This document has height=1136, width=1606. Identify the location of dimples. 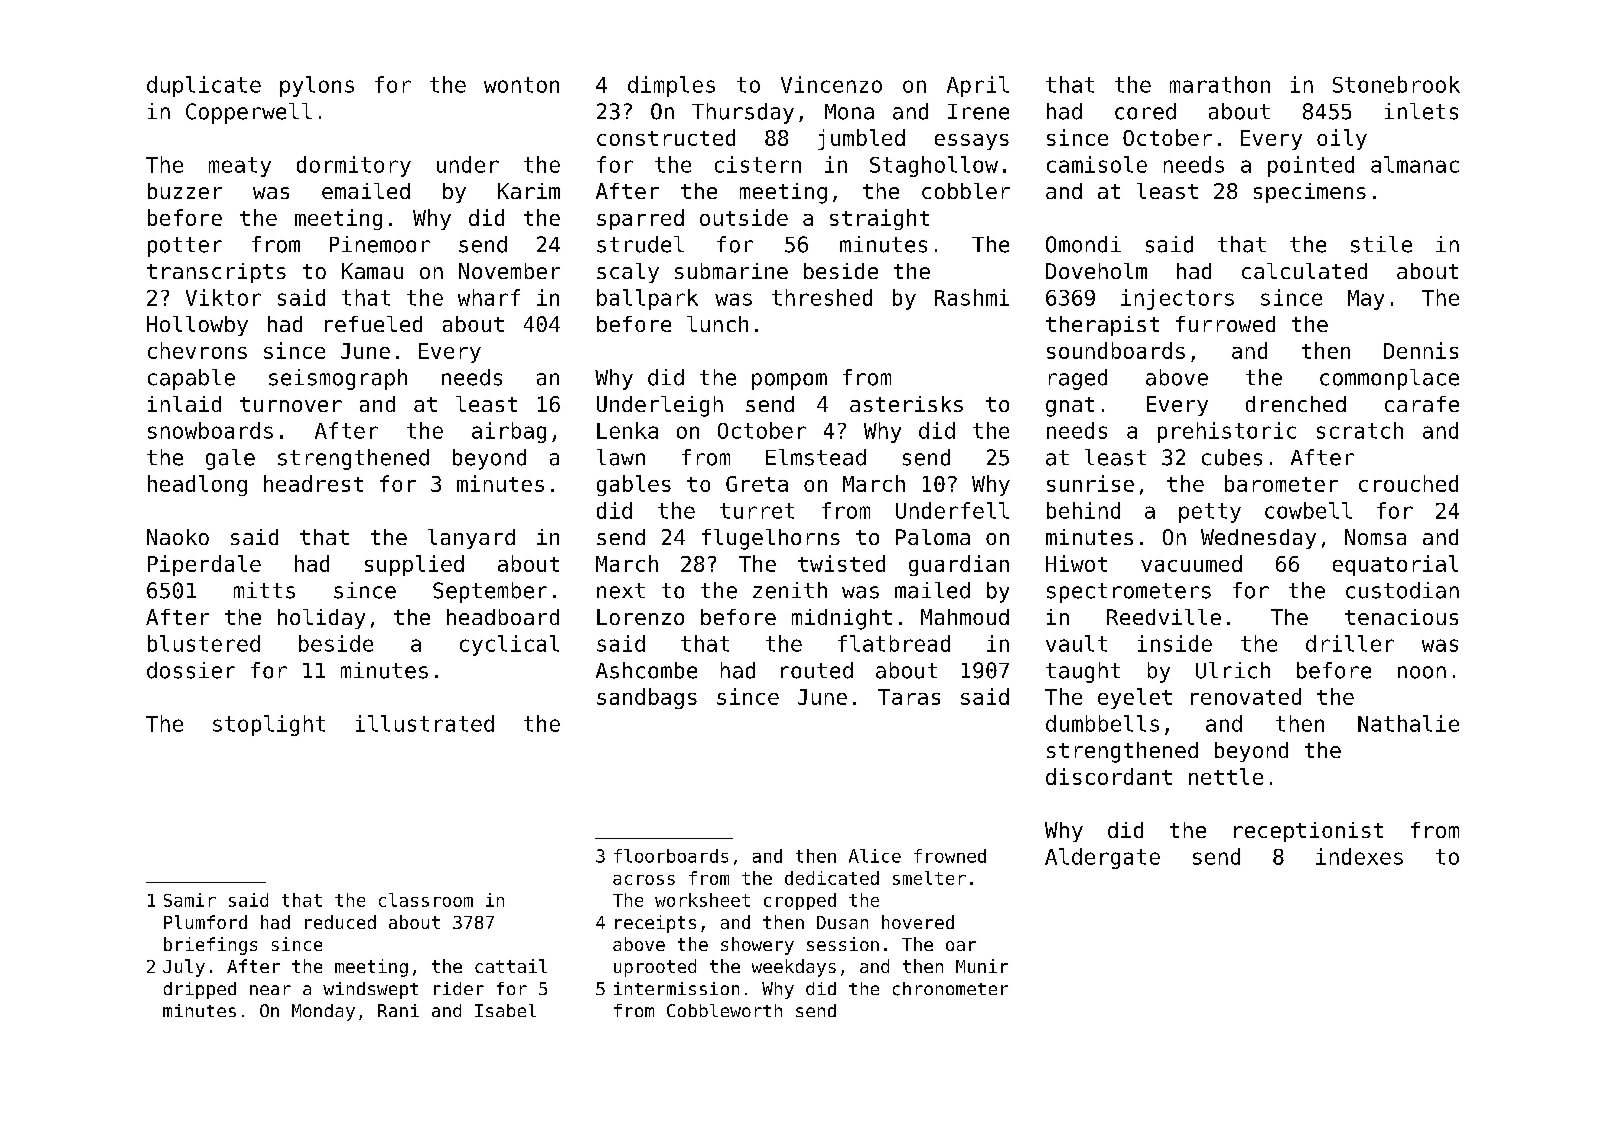
(671, 86).
